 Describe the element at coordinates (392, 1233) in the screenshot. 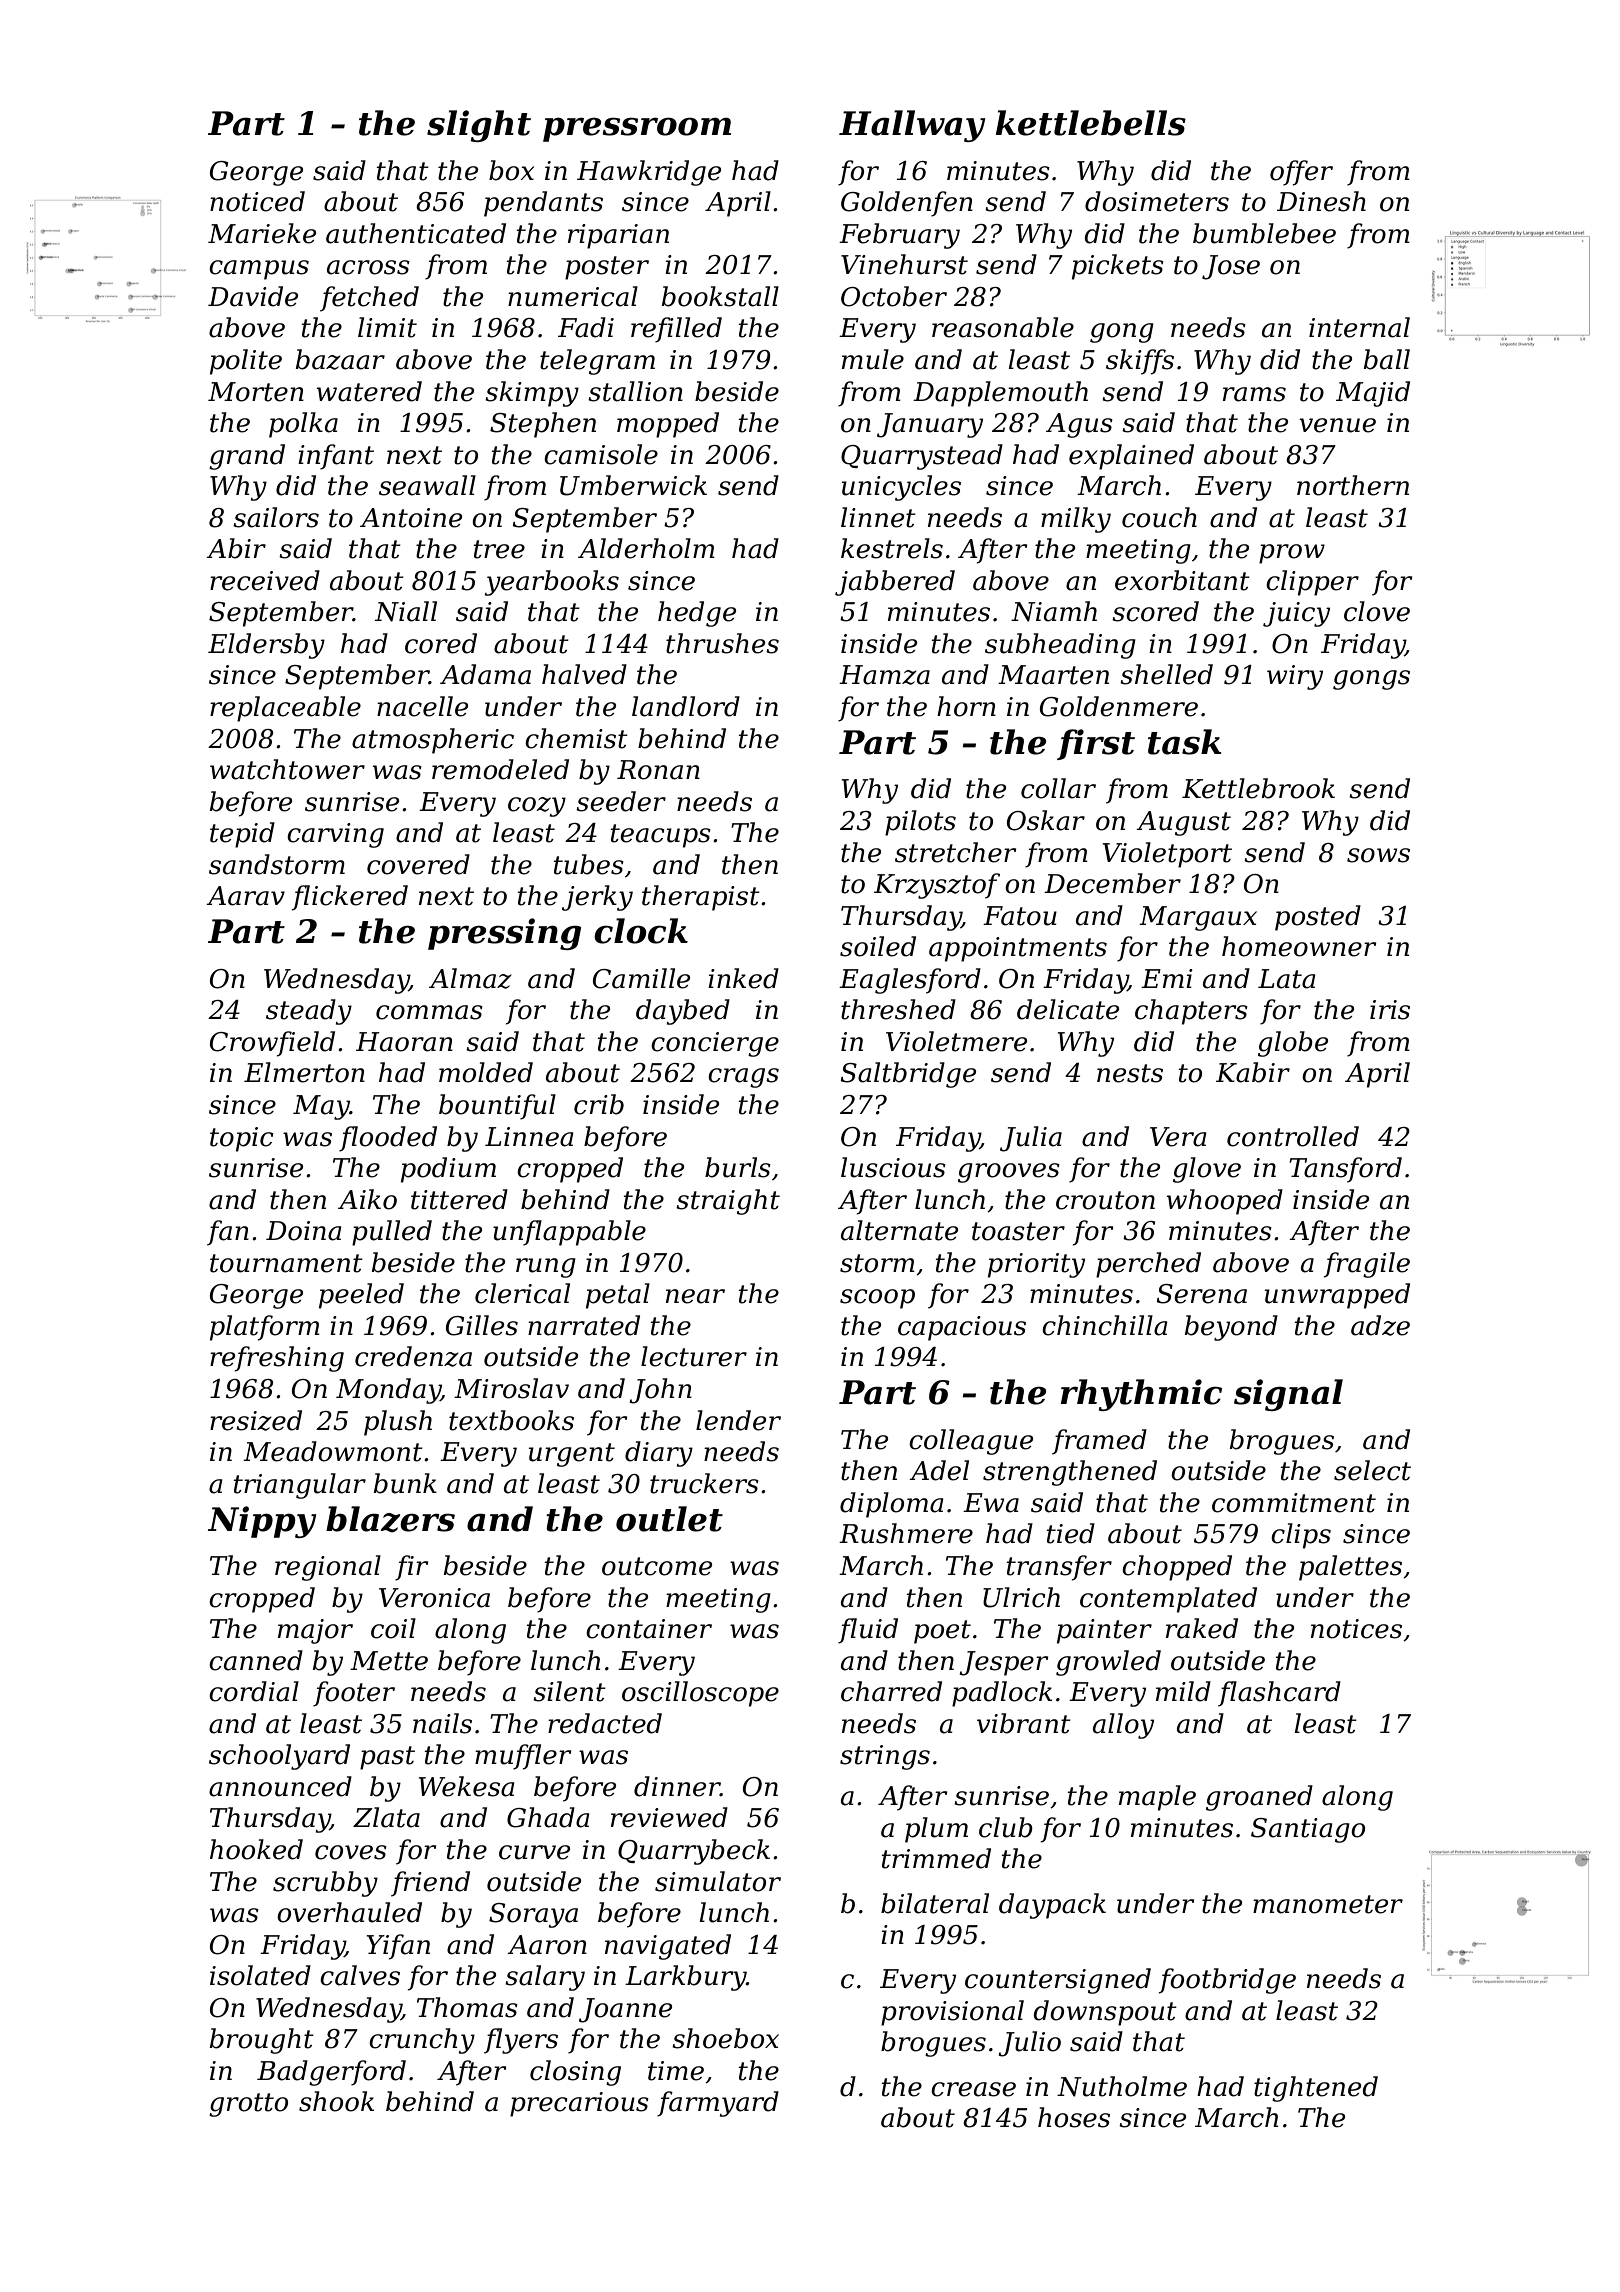

I see `pulled` at that location.
